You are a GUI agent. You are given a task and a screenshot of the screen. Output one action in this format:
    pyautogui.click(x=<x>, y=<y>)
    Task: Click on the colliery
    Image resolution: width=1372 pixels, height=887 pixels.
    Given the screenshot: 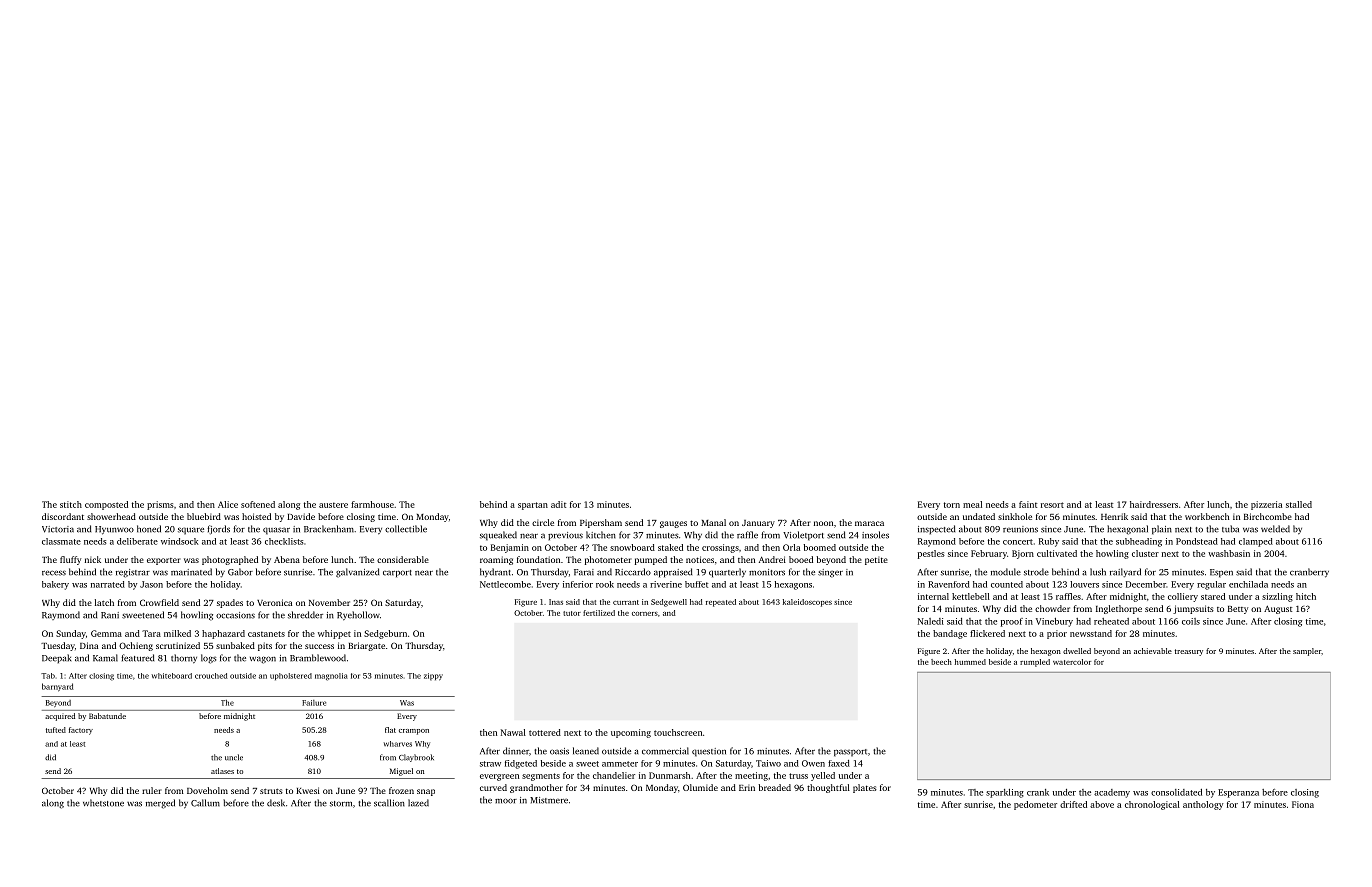 What is the action you would take?
    pyautogui.click(x=1183, y=597)
